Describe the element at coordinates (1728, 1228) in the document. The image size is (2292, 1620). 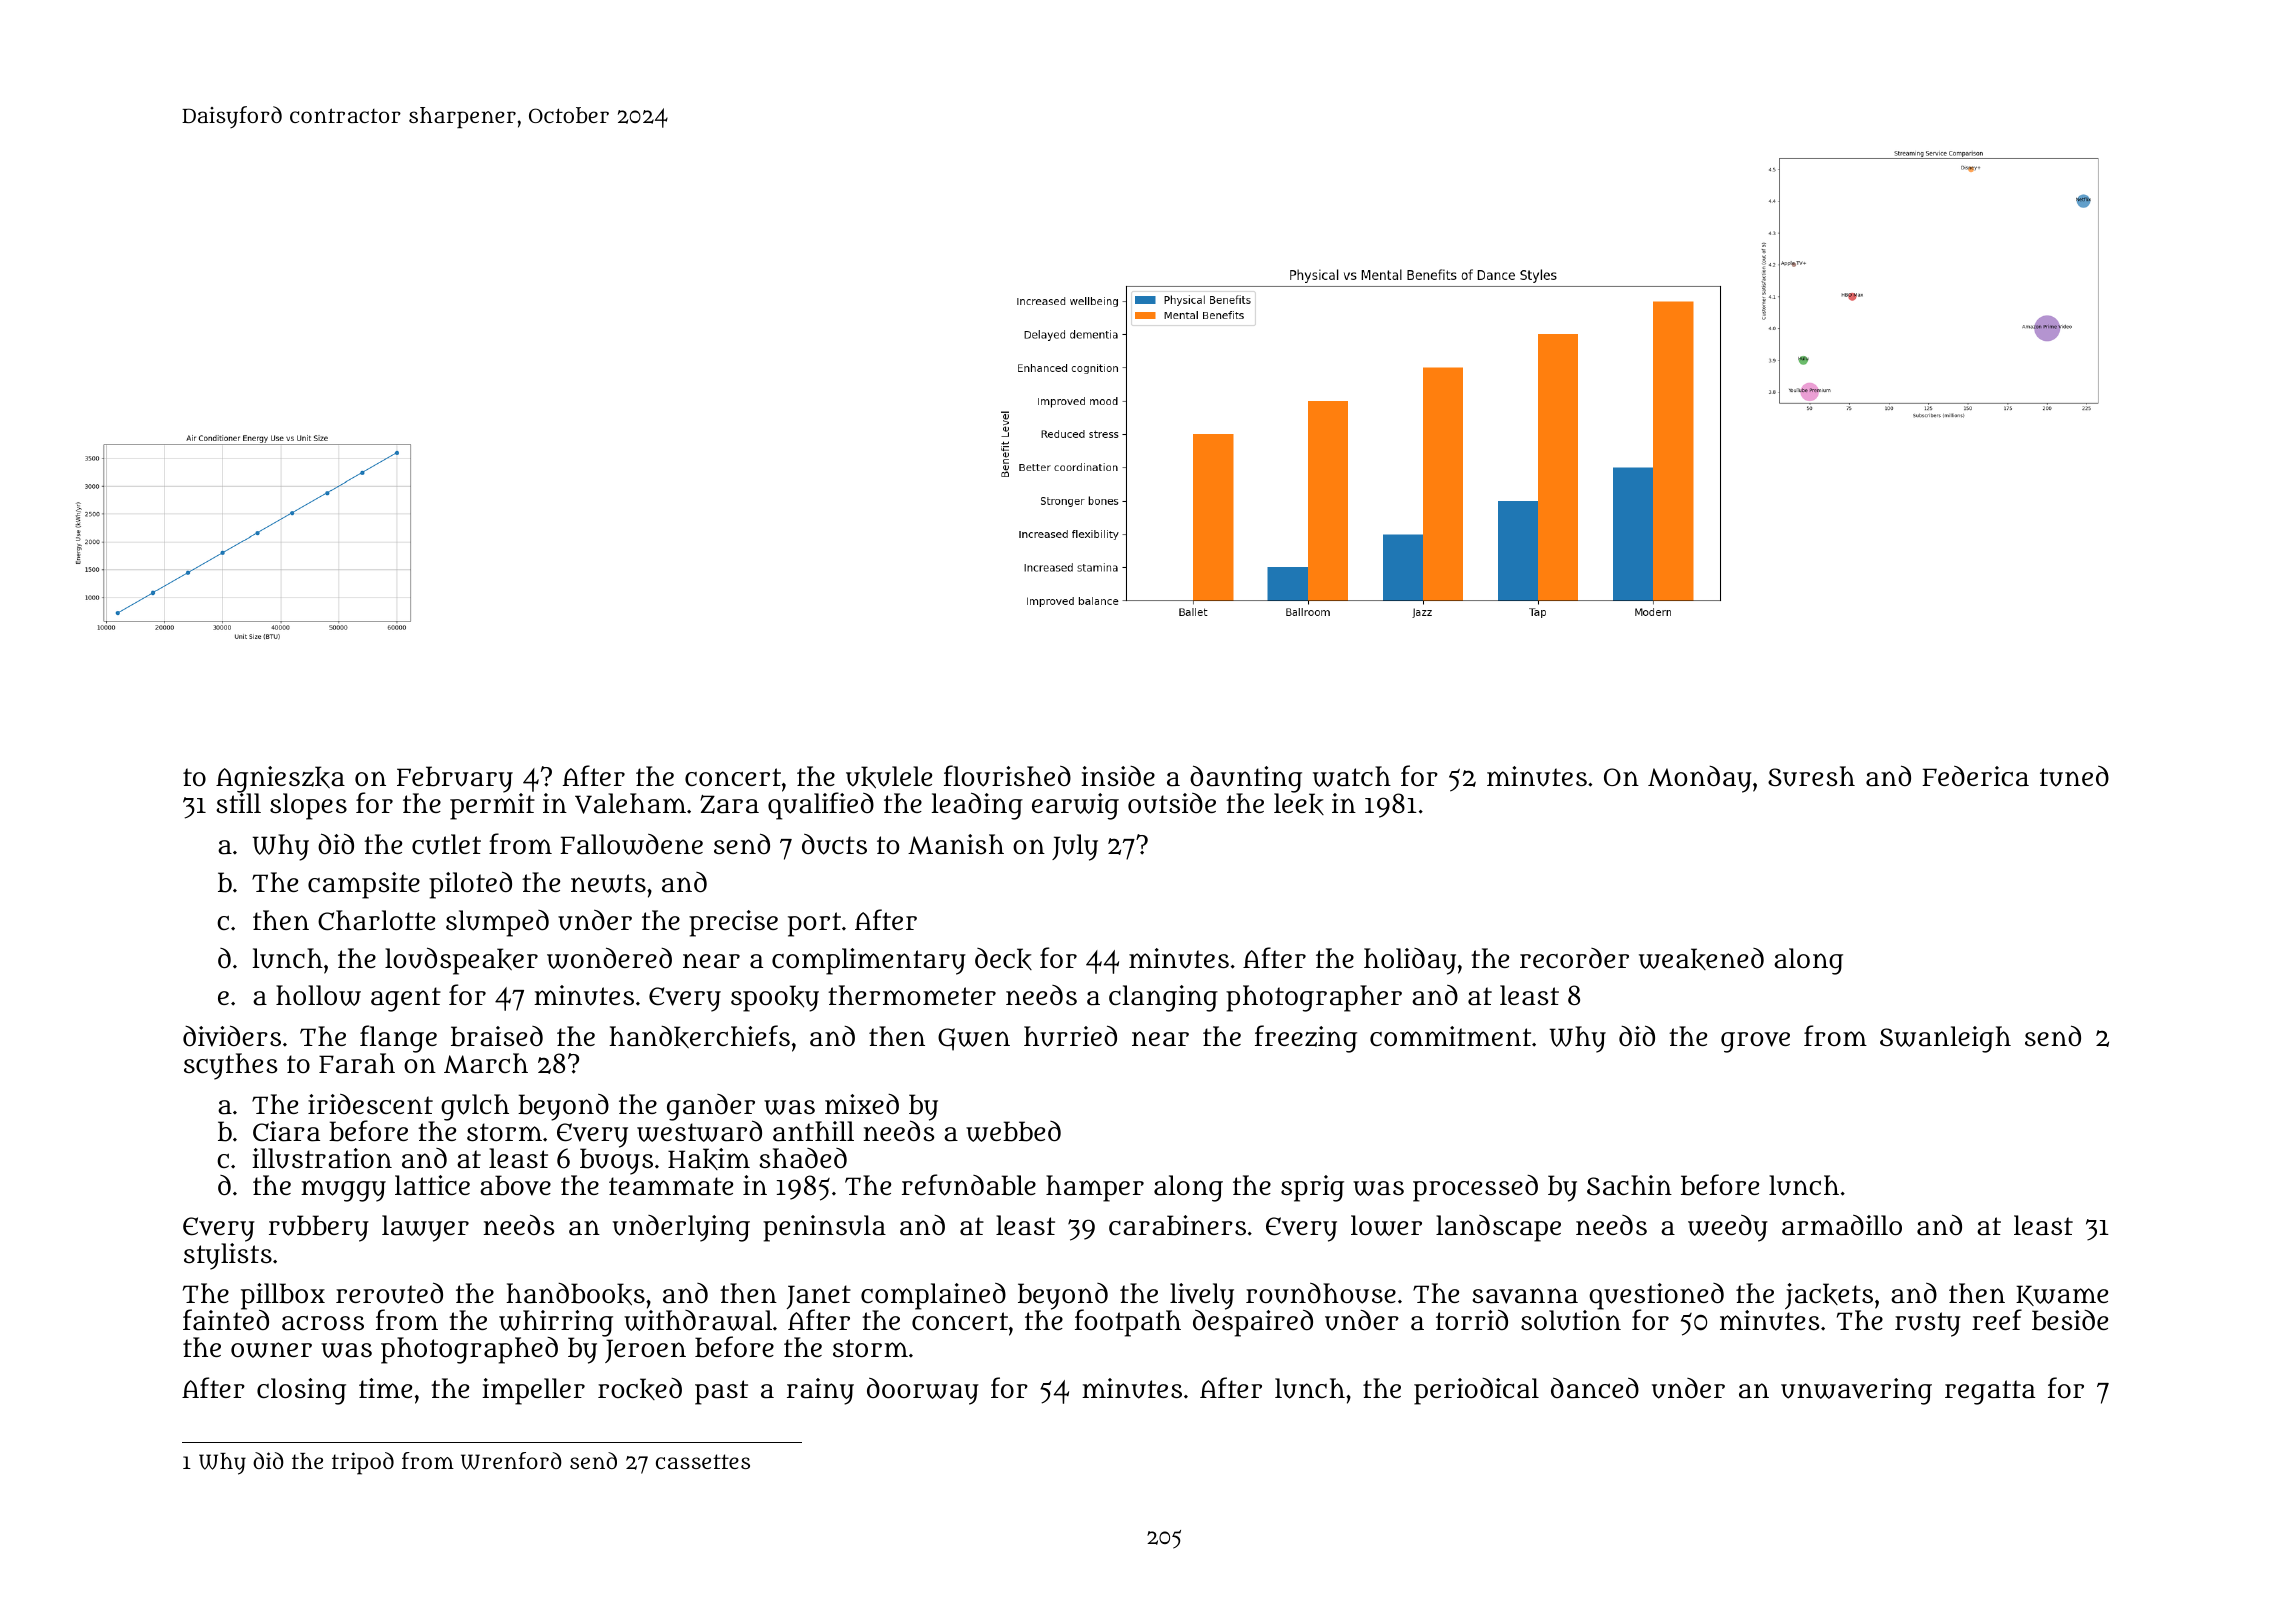
I see `weedy` at that location.
